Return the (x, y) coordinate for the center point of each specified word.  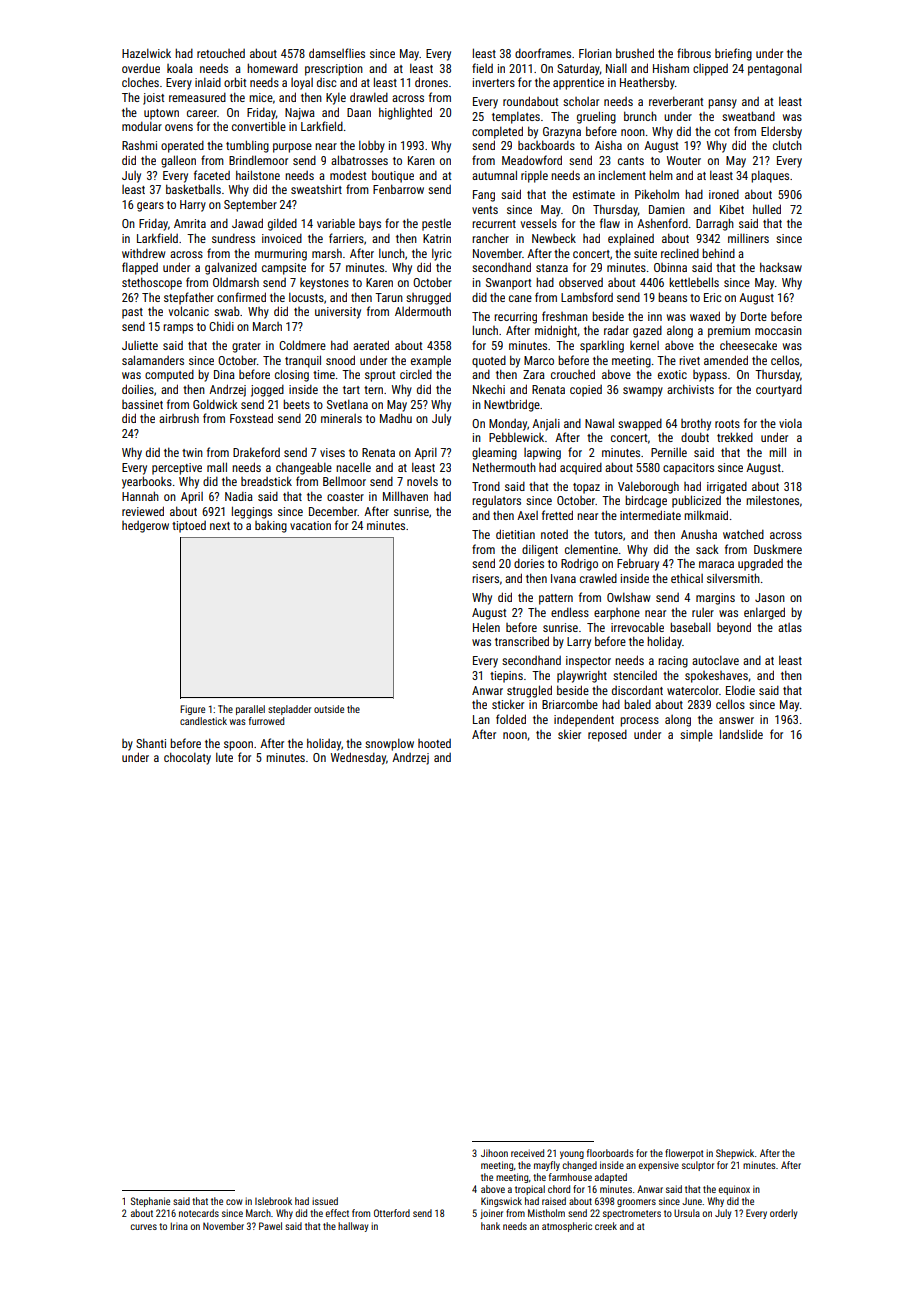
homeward (272, 68)
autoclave (715, 660)
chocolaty (187, 758)
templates (516, 117)
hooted (434, 743)
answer (736, 720)
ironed (724, 194)
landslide (741, 734)
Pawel (270, 1226)
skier (569, 734)
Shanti (151, 743)
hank (490, 1226)
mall (217, 467)
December (333, 511)
